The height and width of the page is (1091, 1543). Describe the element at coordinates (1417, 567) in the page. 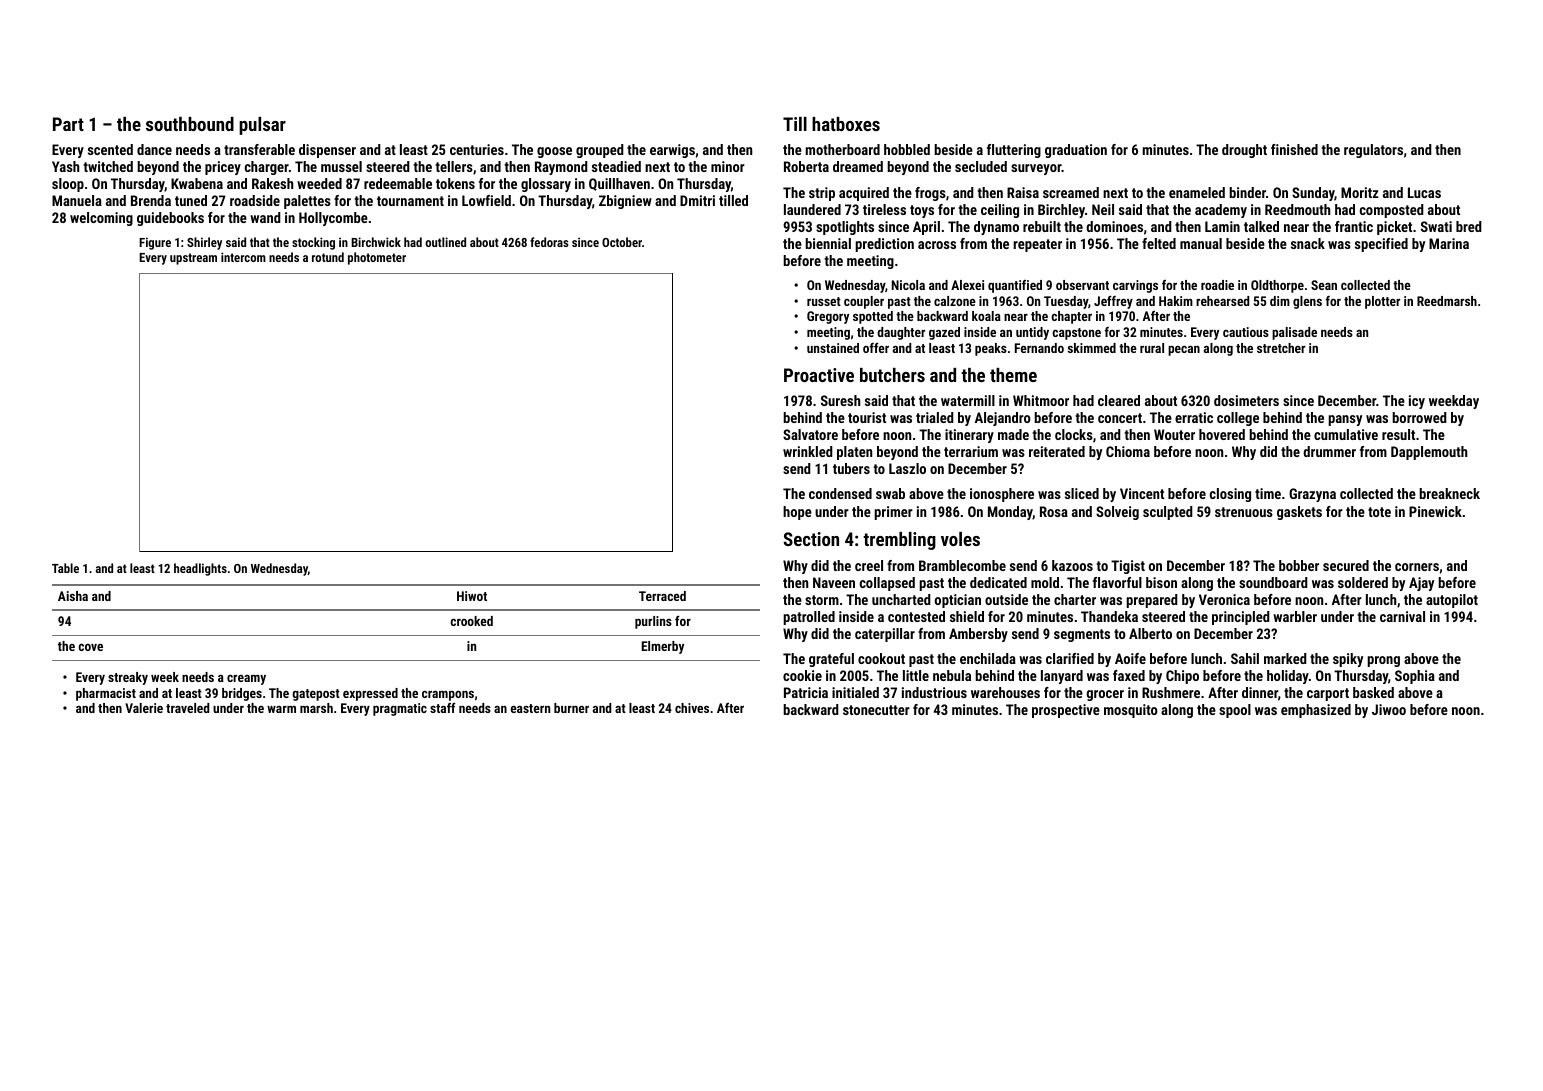

I see `corners` at that location.
